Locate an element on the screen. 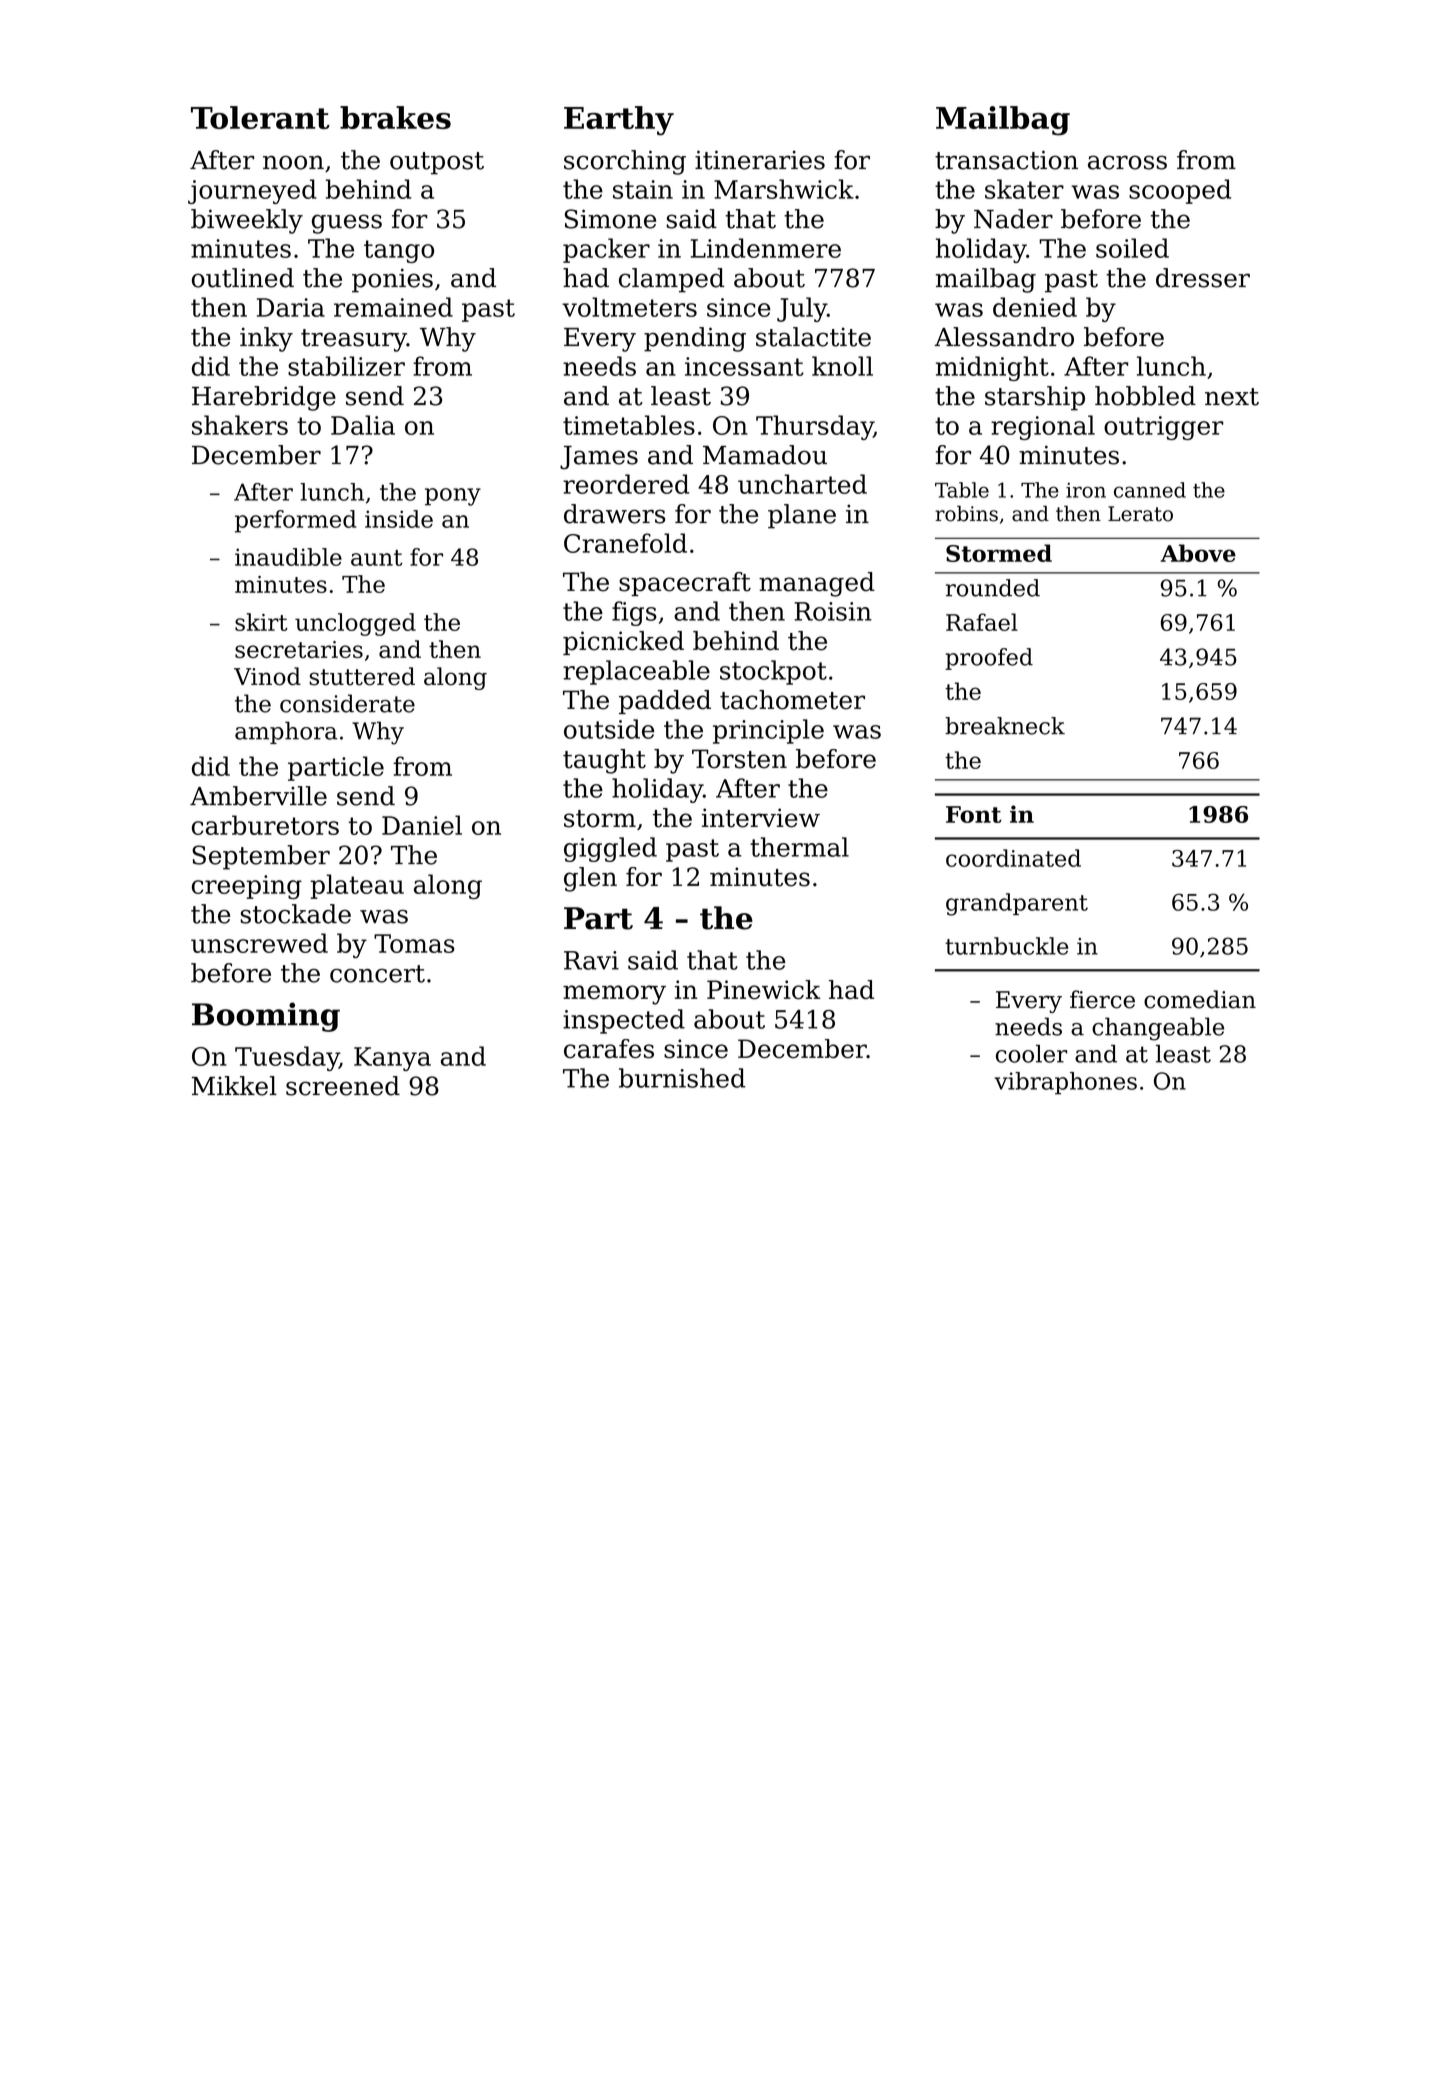 The height and width of the screenshot is (2100, 1450). canned is located at coordinates (1150, 490).
